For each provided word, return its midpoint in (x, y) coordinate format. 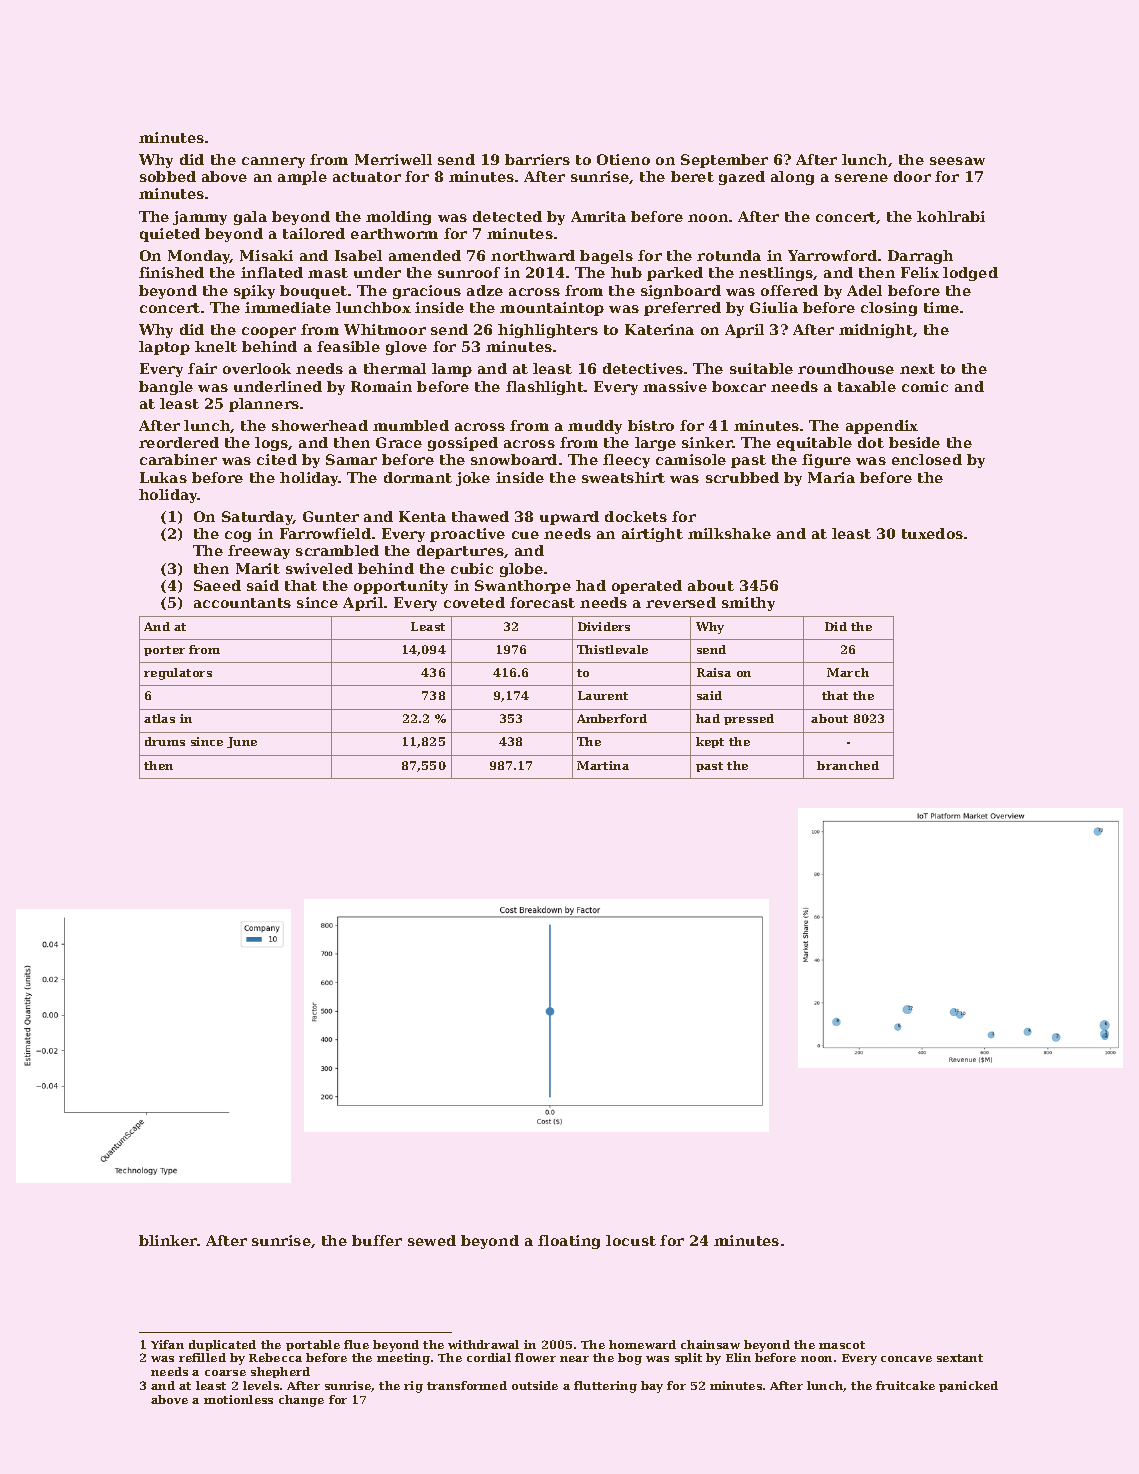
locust (631, 1240)
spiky (254, 292)
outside (535, 1385)
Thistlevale (612, 649)
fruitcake (905, 1385)
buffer (377, 1240)
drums (165, 741)
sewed (432, 1240)
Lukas (163, 477)
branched (848, 765)
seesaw (957, 161)
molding (398, 218)
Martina (603, 765)
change (301, 1401)
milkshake (729, 533)
